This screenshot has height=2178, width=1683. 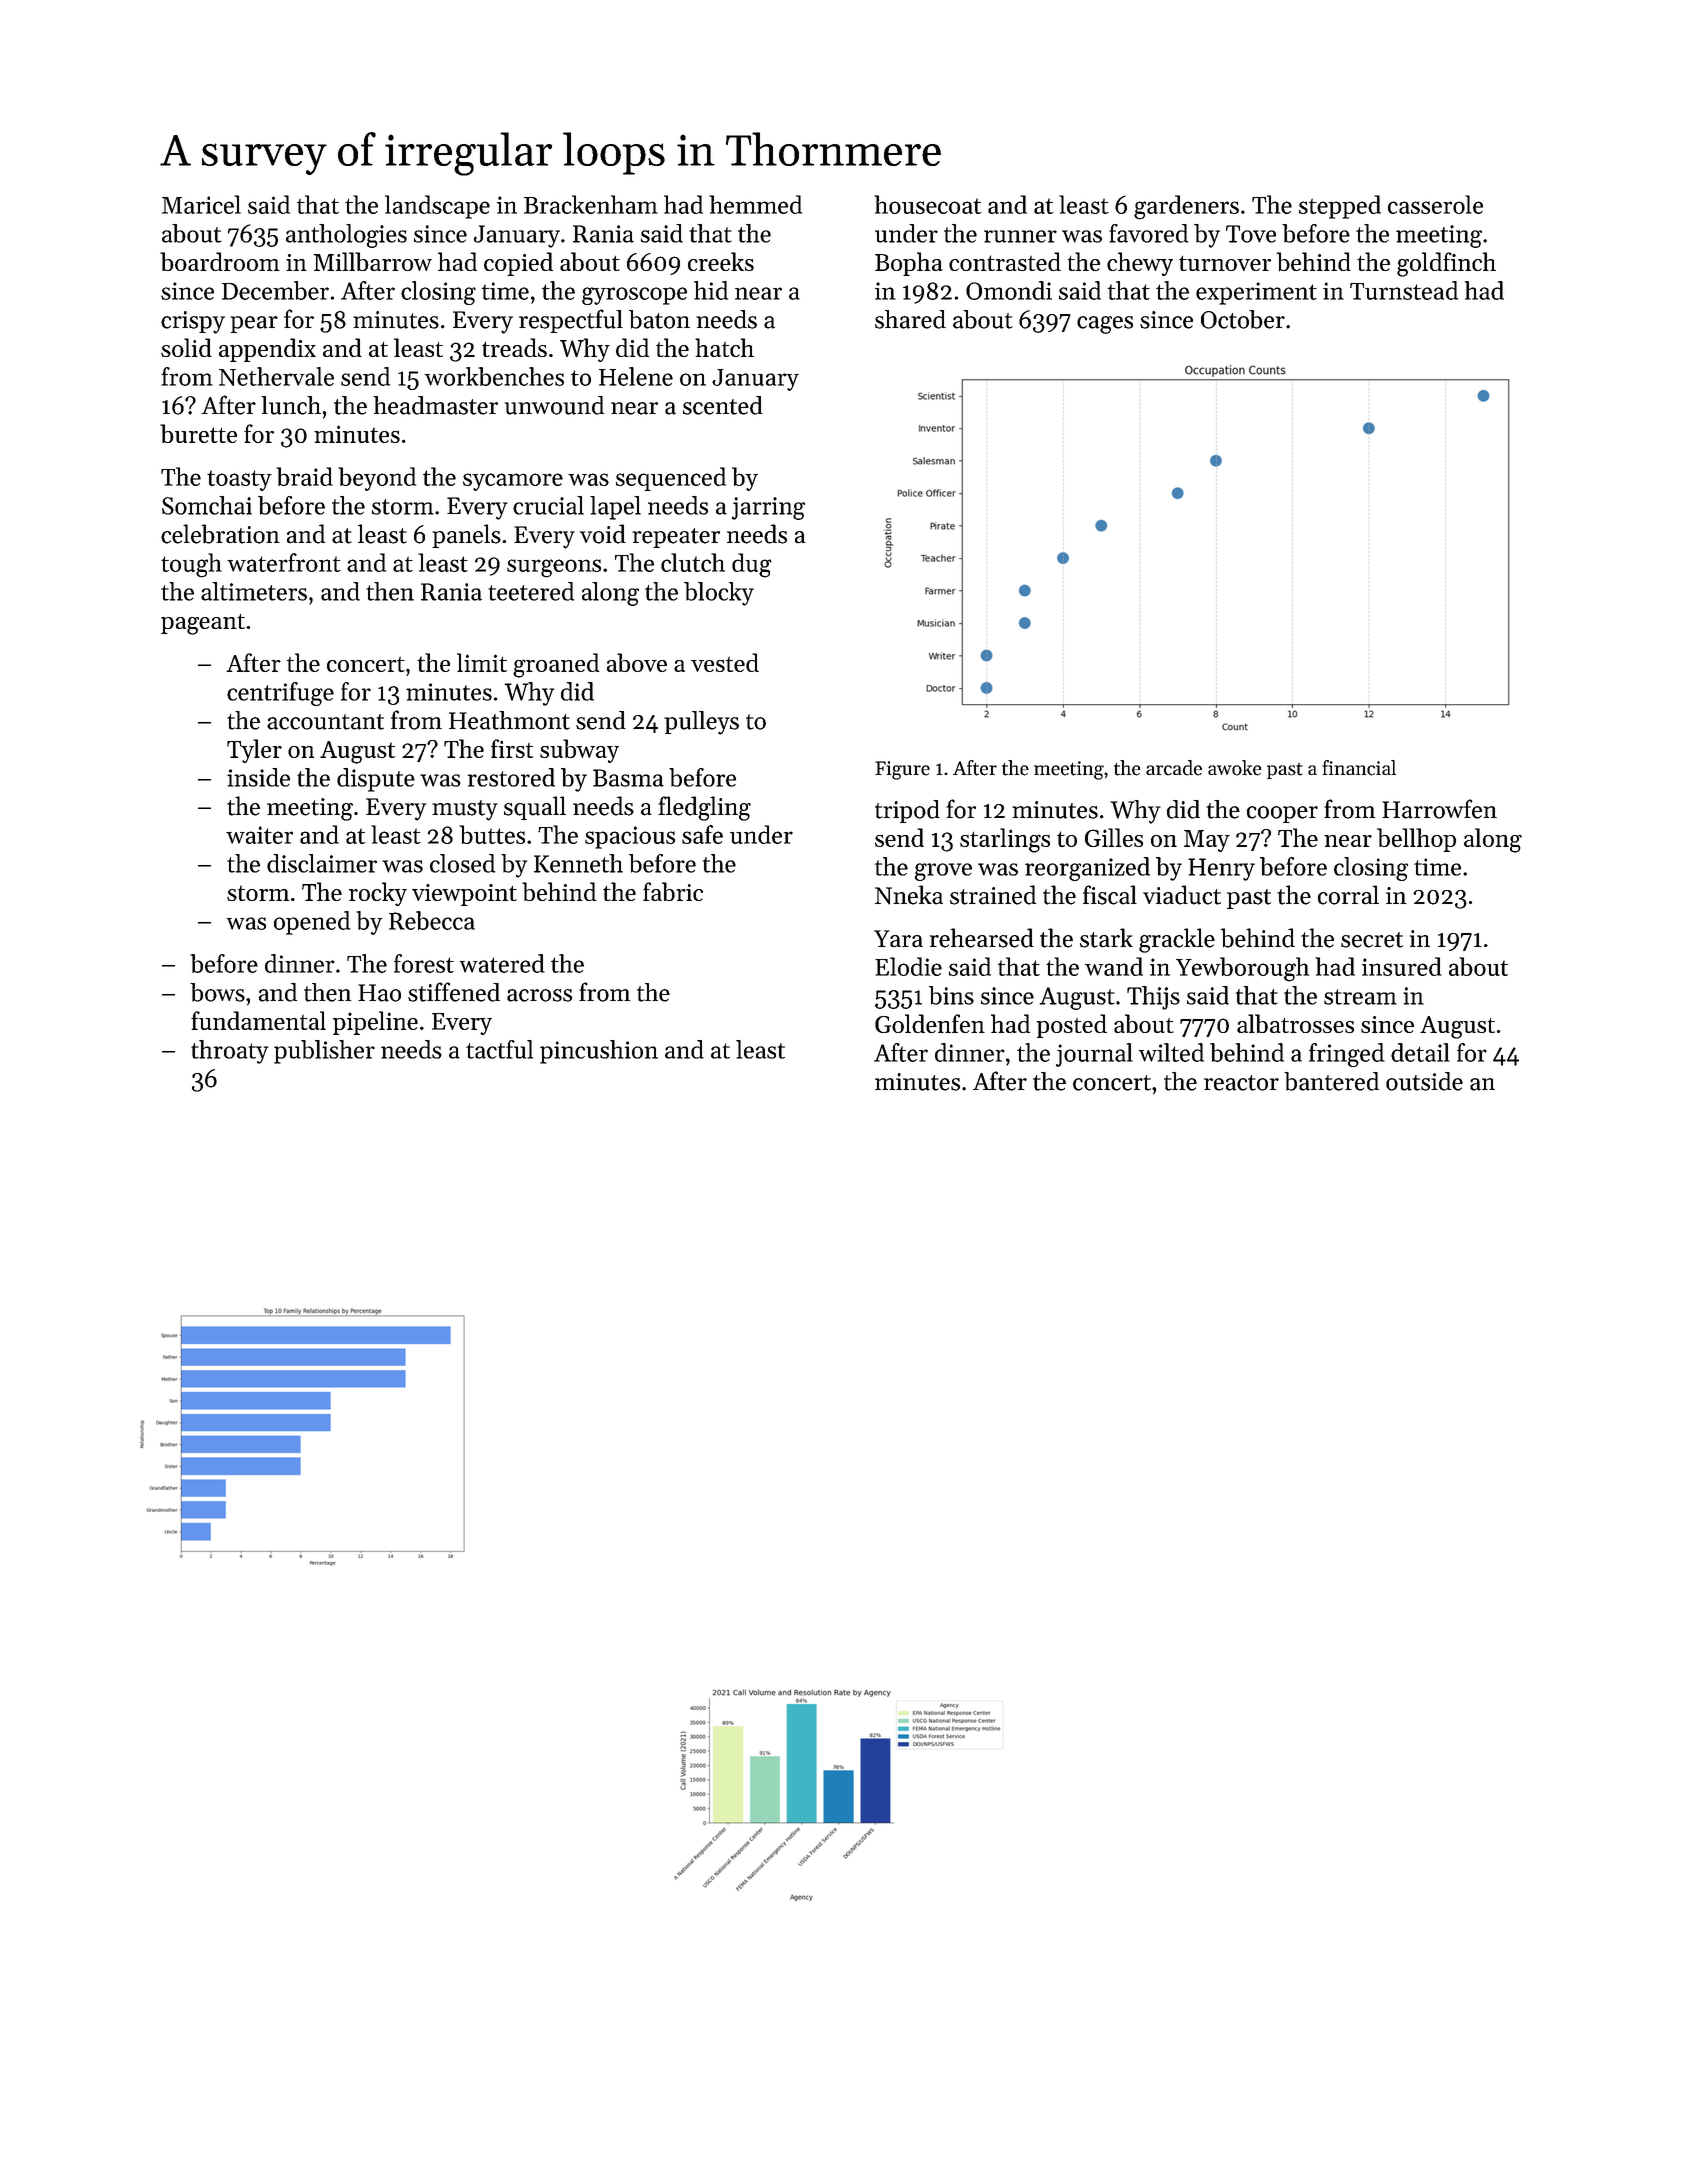 I want to click on pipeline, so click(x=375, y=1023).
